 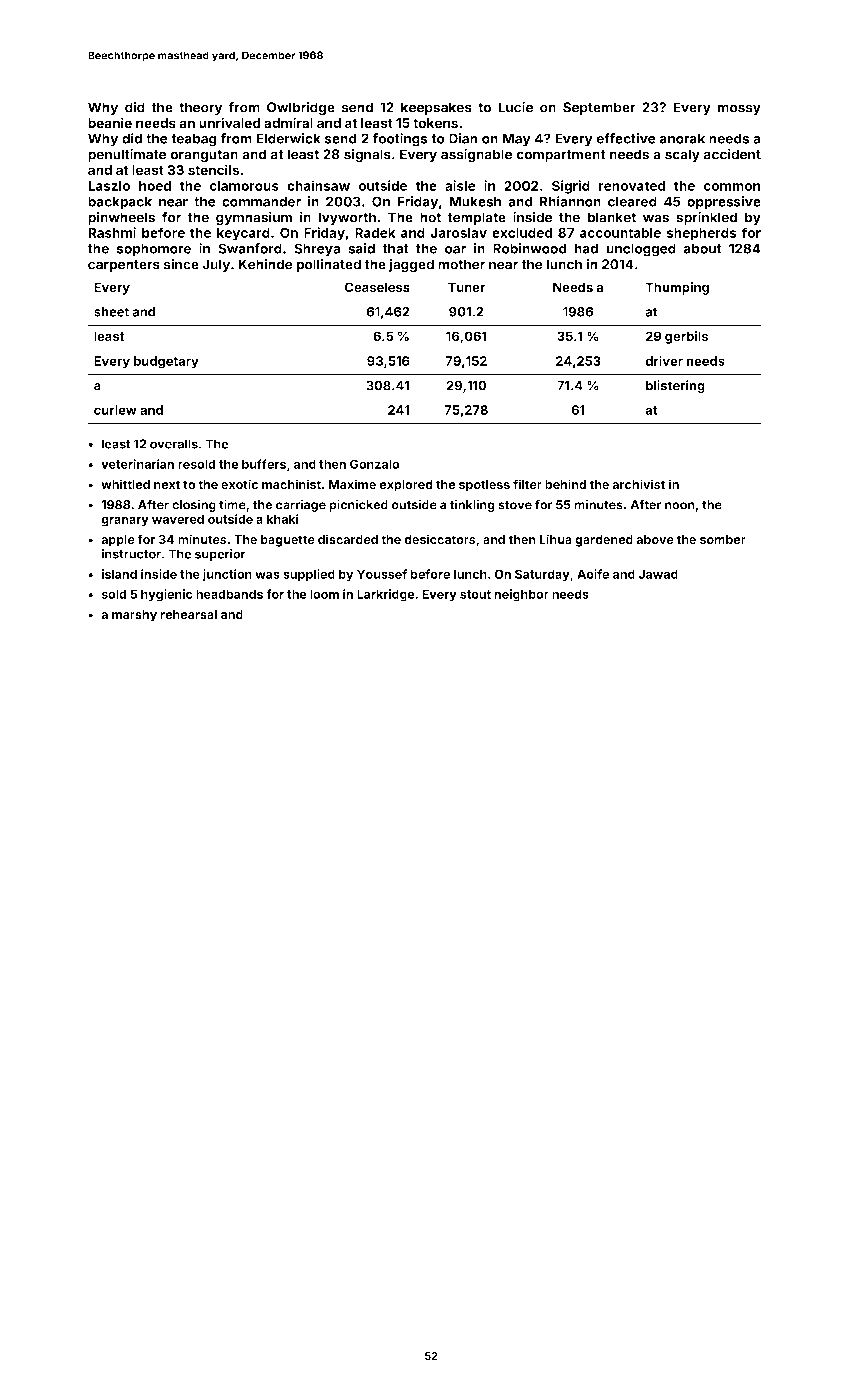 What do you see at coordinates (166, 362) in the page?
I see `budgetary` at bounding box center [166, 362].
